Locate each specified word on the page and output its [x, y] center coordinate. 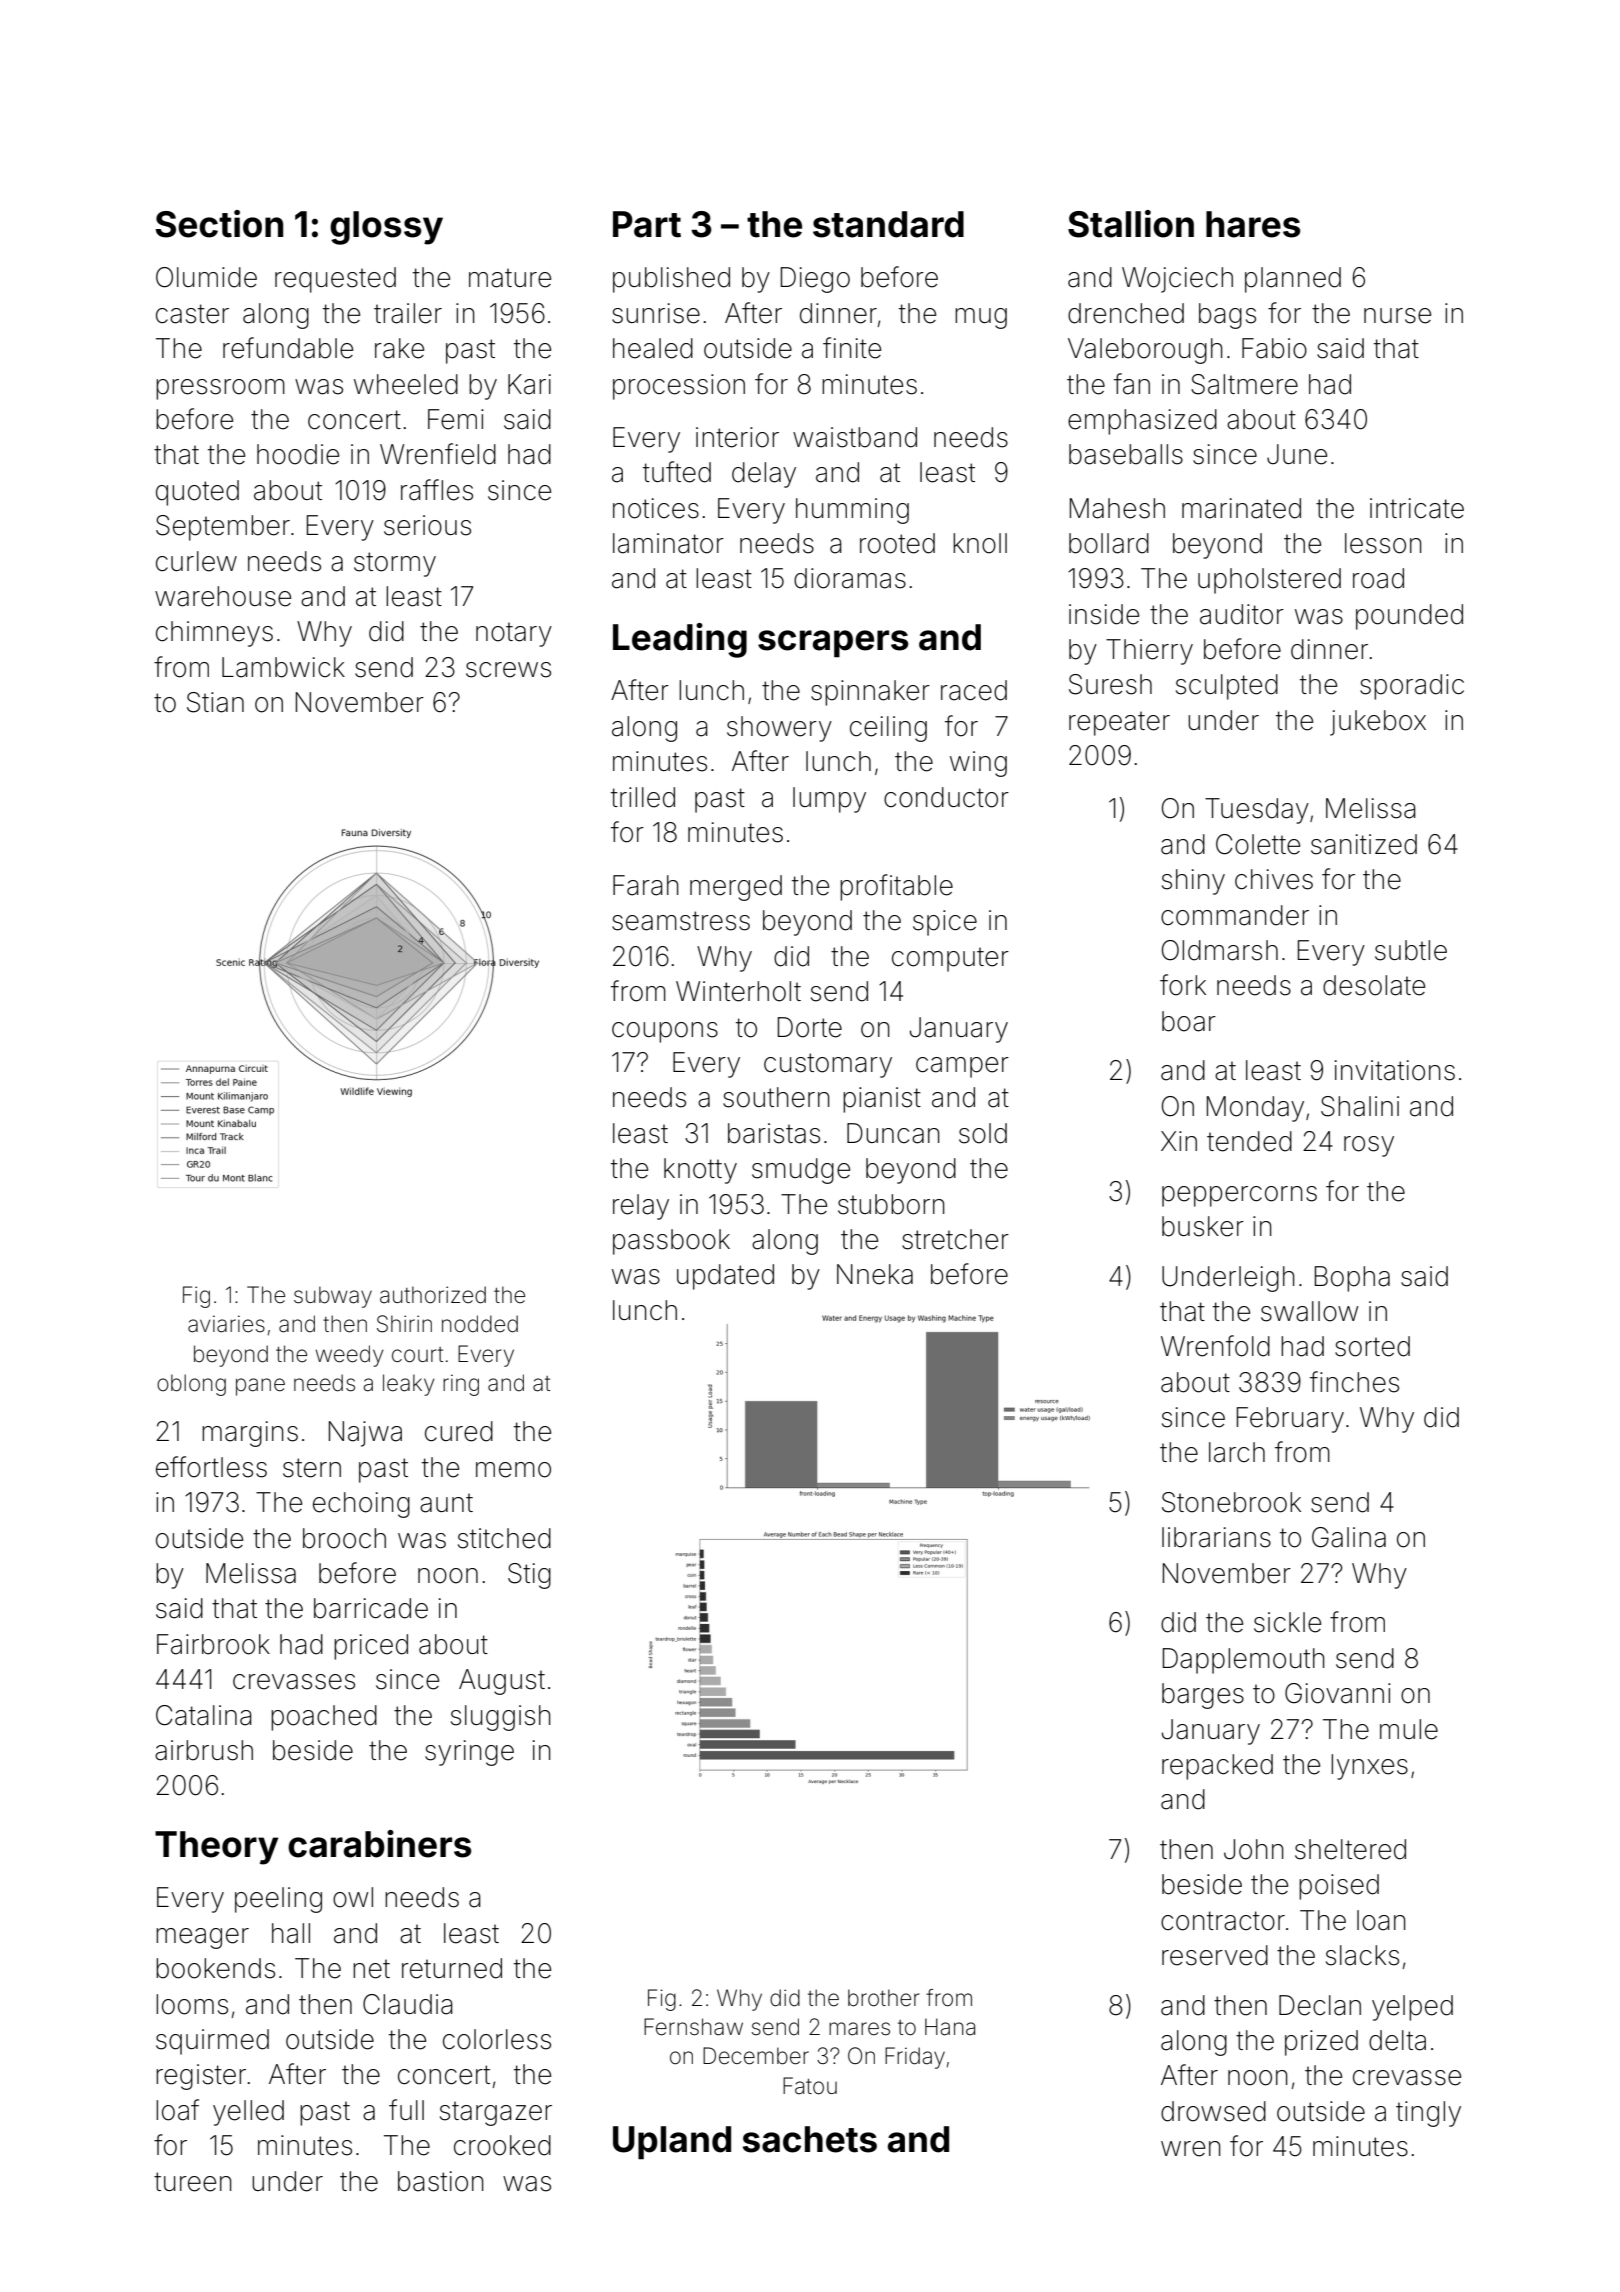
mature [510, 278]
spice [945, 923]
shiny [1193, 882]
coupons [665, 1032]
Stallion [1131, 224]
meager [202, 1938]
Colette [1258, 844]
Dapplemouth [1244, 1661]
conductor [946, 797]
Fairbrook [213, 1644]
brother [884, 1998]
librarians [1216, 1537]
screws [508, 670]
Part [647, 224]
